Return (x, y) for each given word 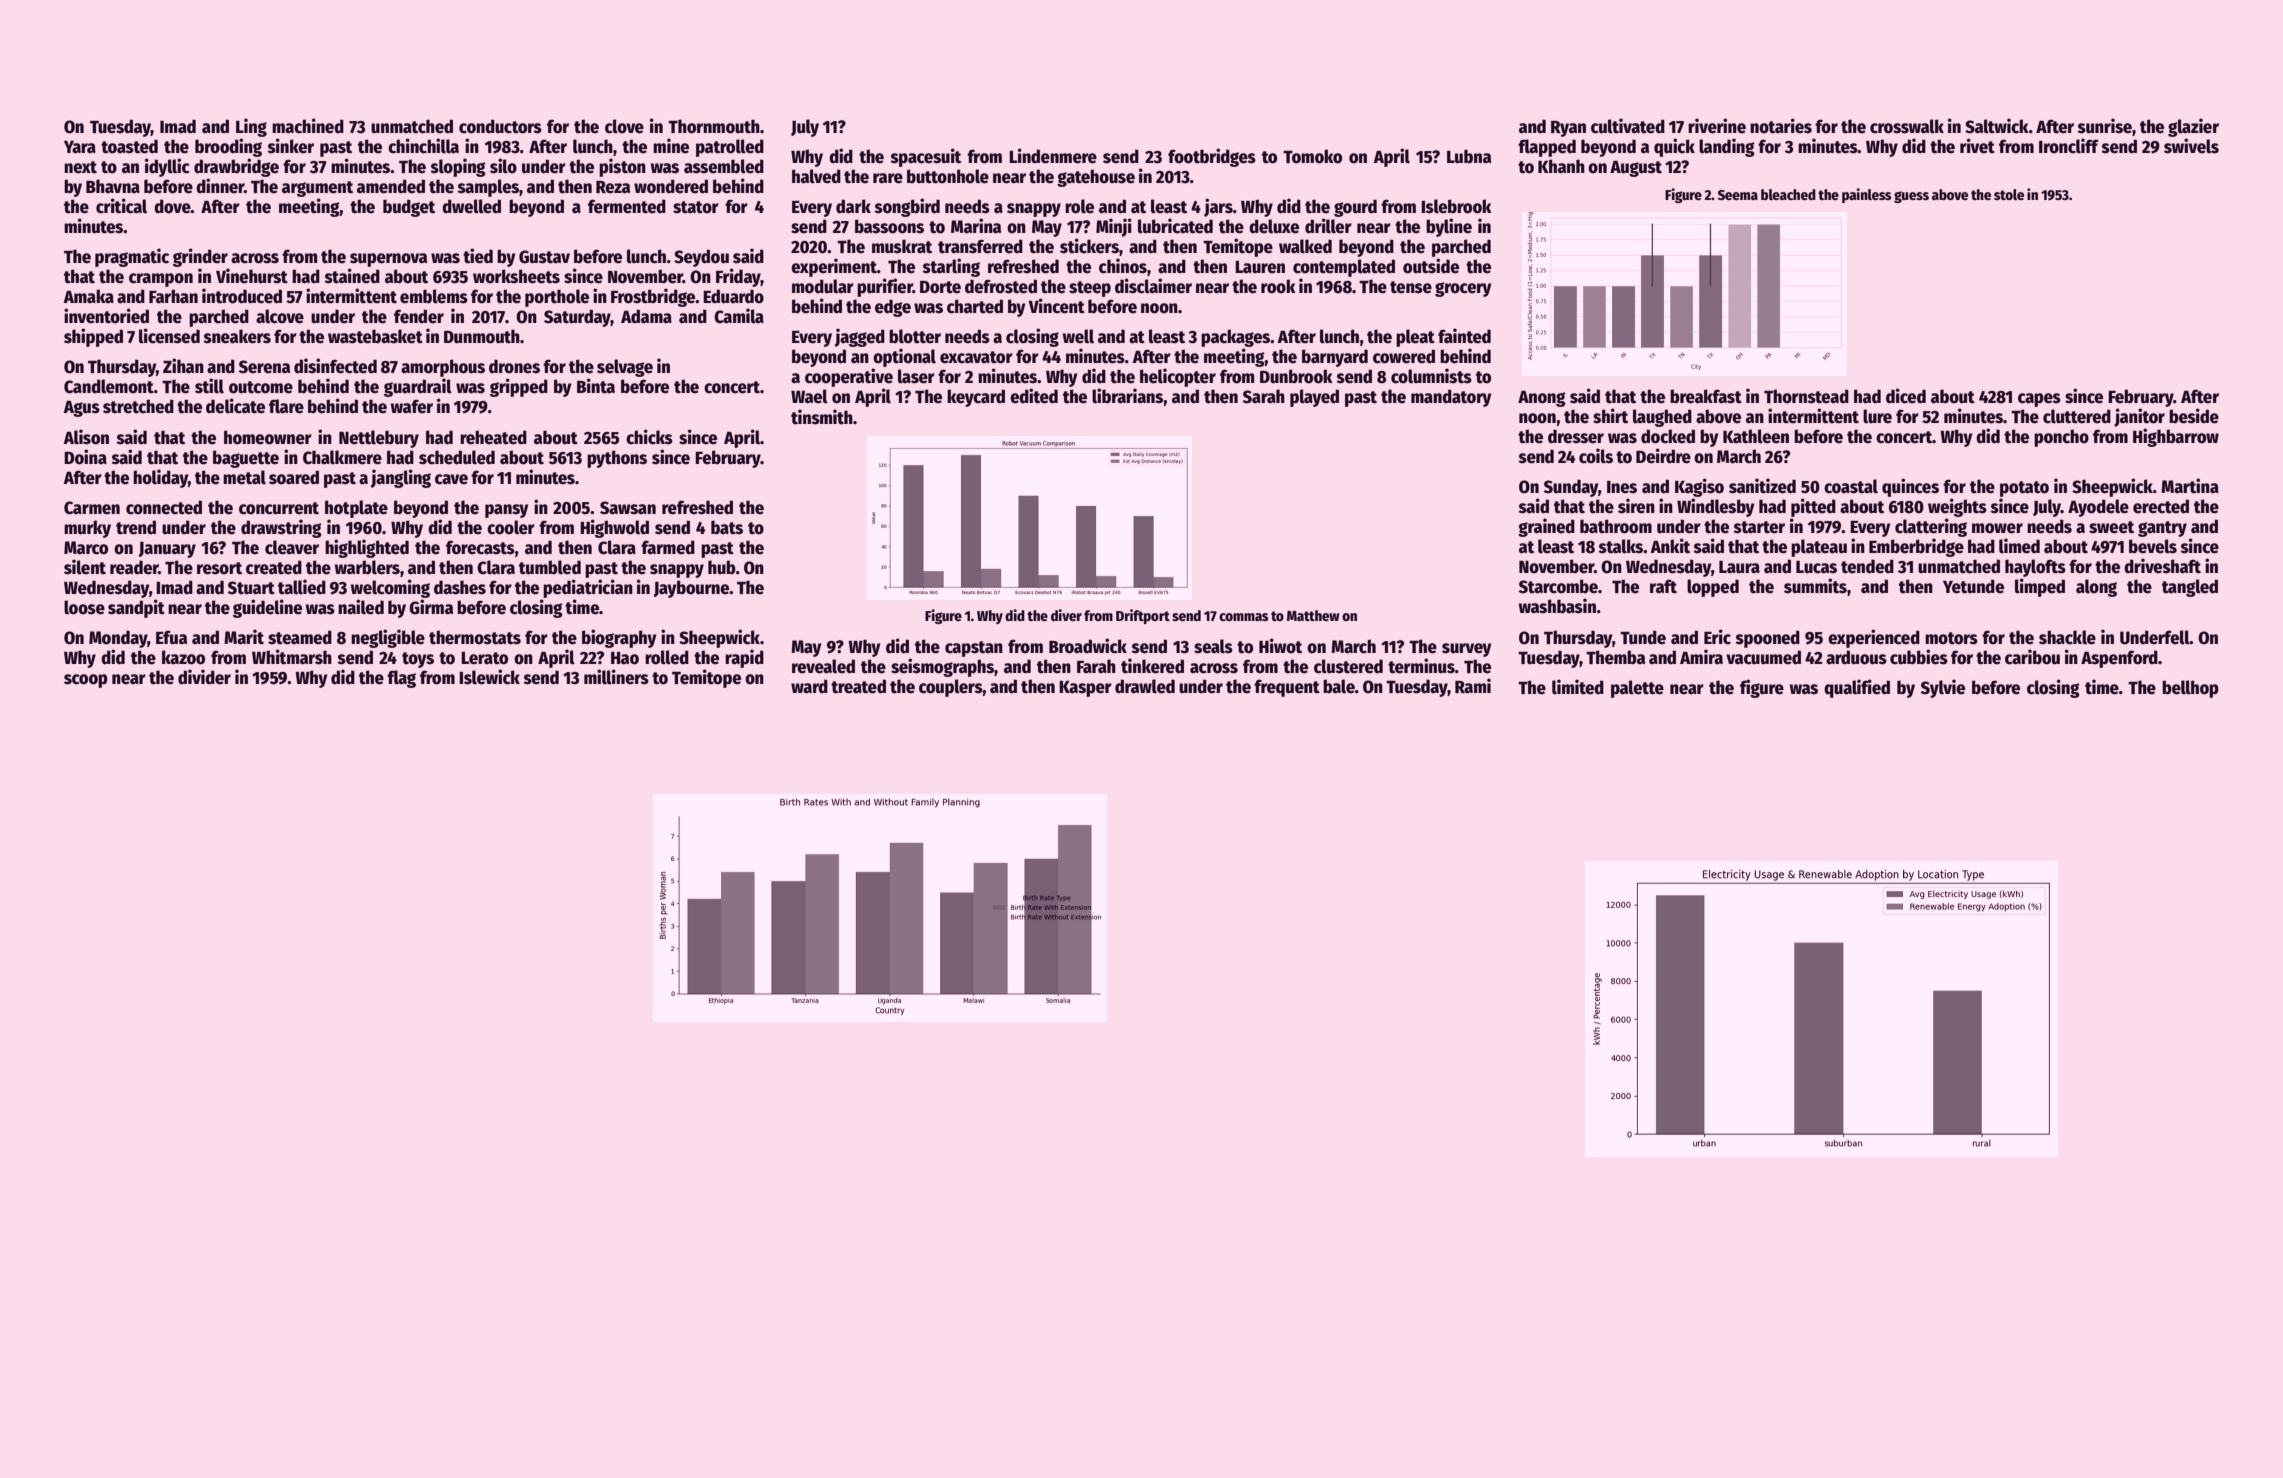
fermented (627, 206)
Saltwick (1997, 126)
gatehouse (1096, 178)
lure (1877, 416)
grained (1546, 527)
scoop (86, 681)
